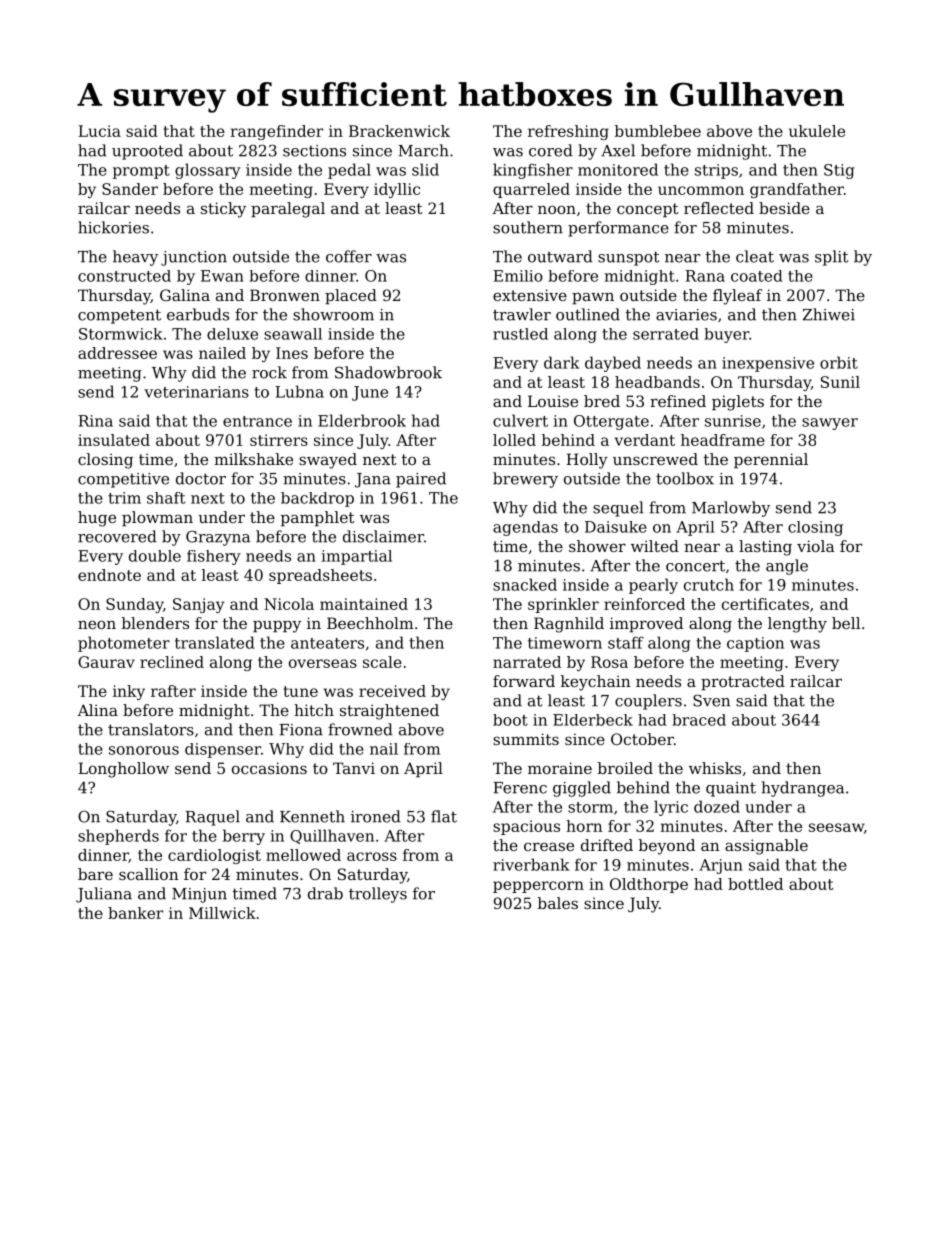 This screenshot has height=1233, width=952. What do you see at coordinates (568, 132) in the screenshot?
I see `refreshing` at bounding box center [568, 132].
